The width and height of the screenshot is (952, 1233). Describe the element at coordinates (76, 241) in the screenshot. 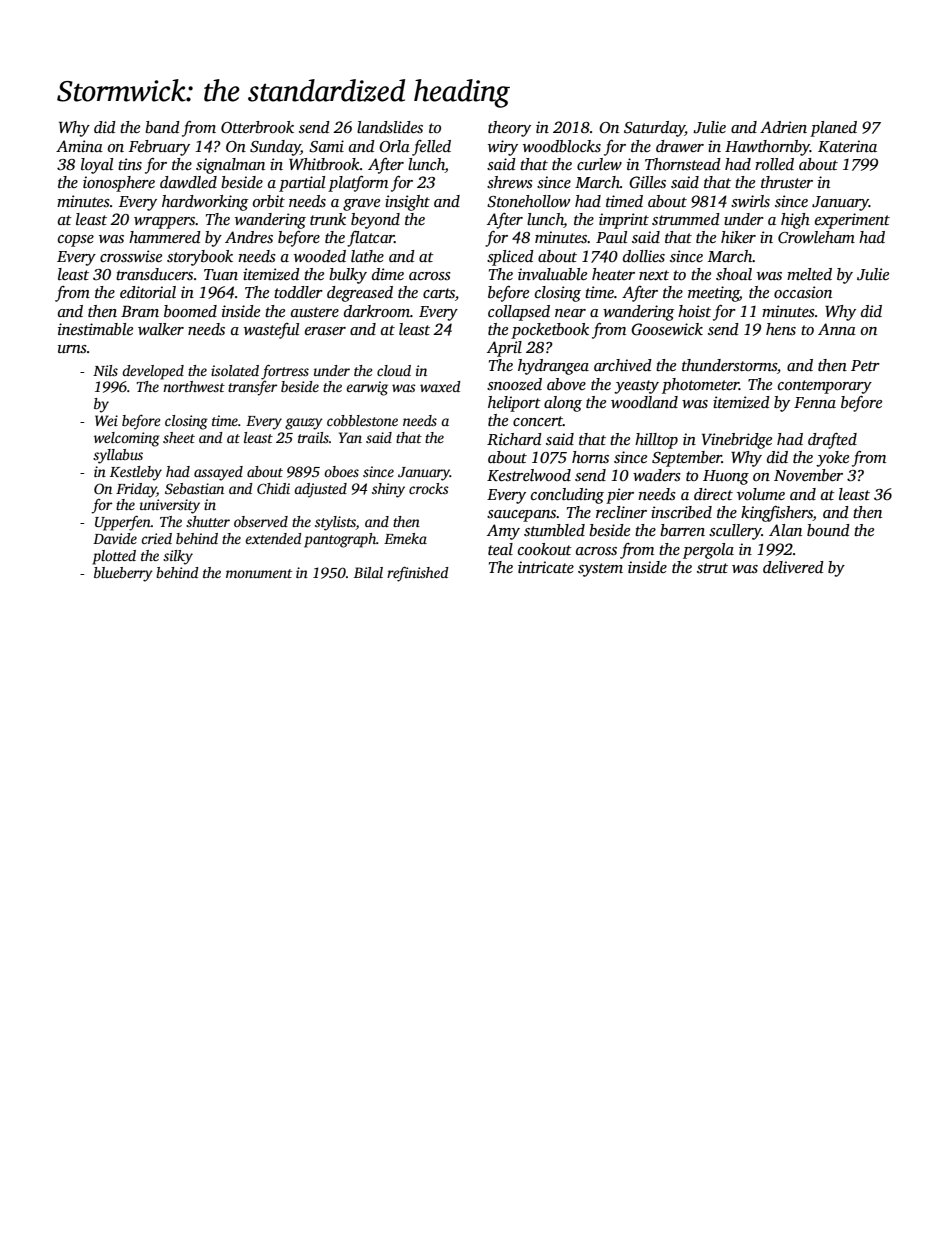

I see `copse` at that location.
